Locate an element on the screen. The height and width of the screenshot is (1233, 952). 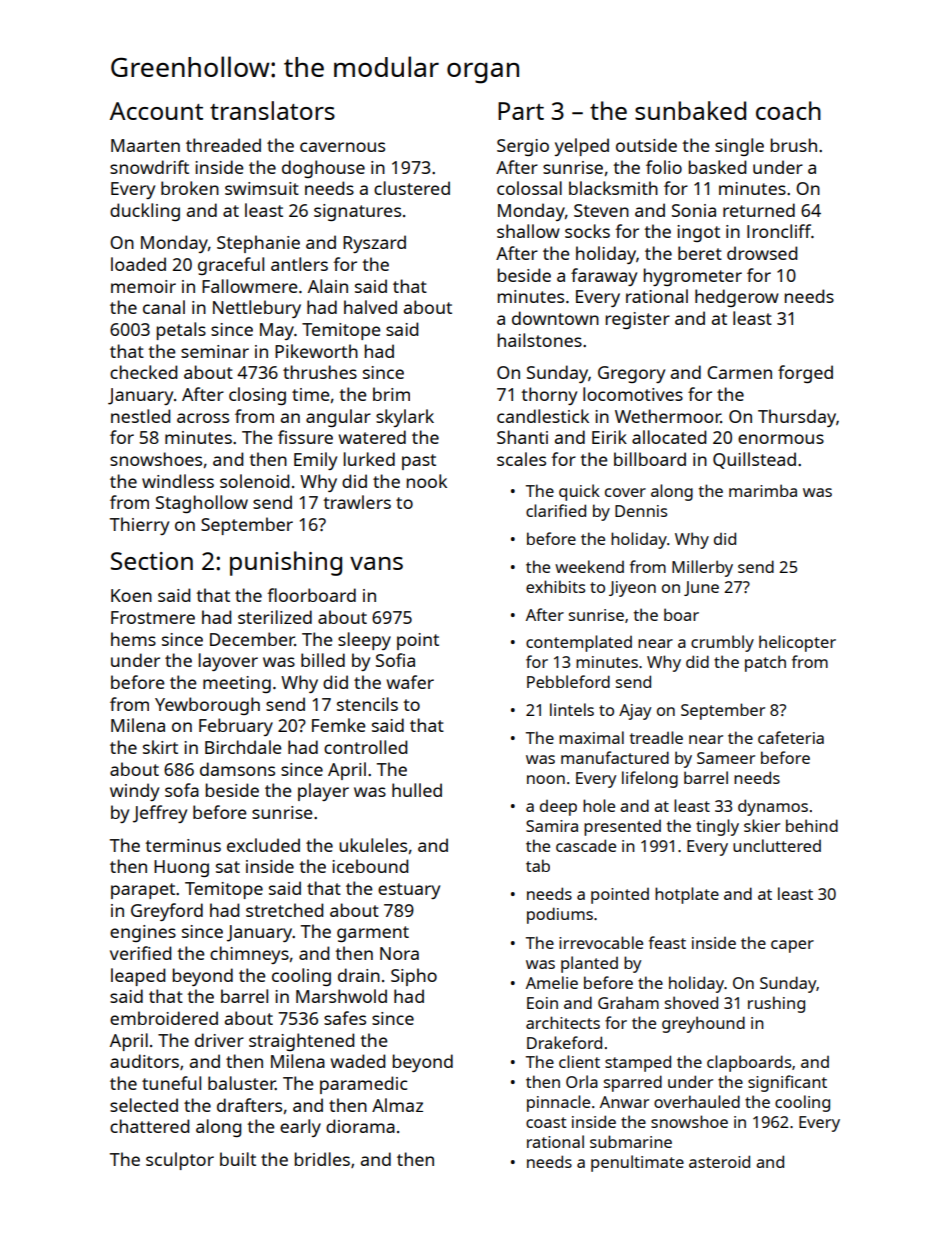
bridles is located at coordinates (322, 1159).
